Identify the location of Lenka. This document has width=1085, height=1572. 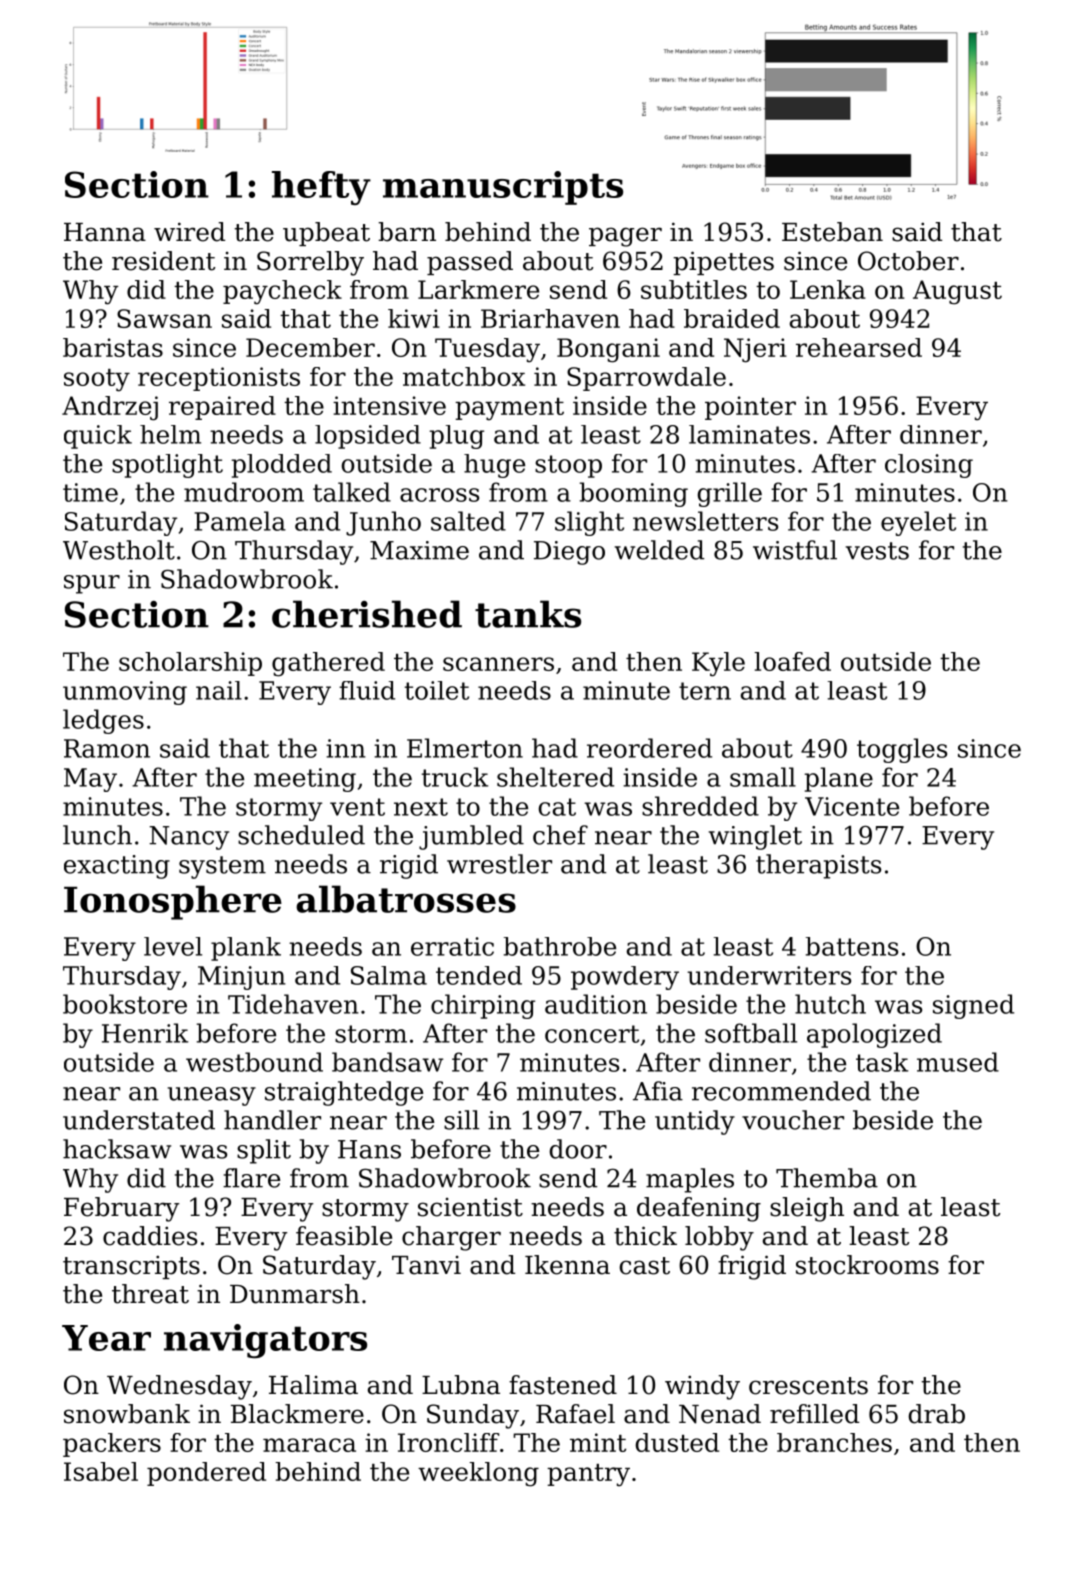
(828, 289).
